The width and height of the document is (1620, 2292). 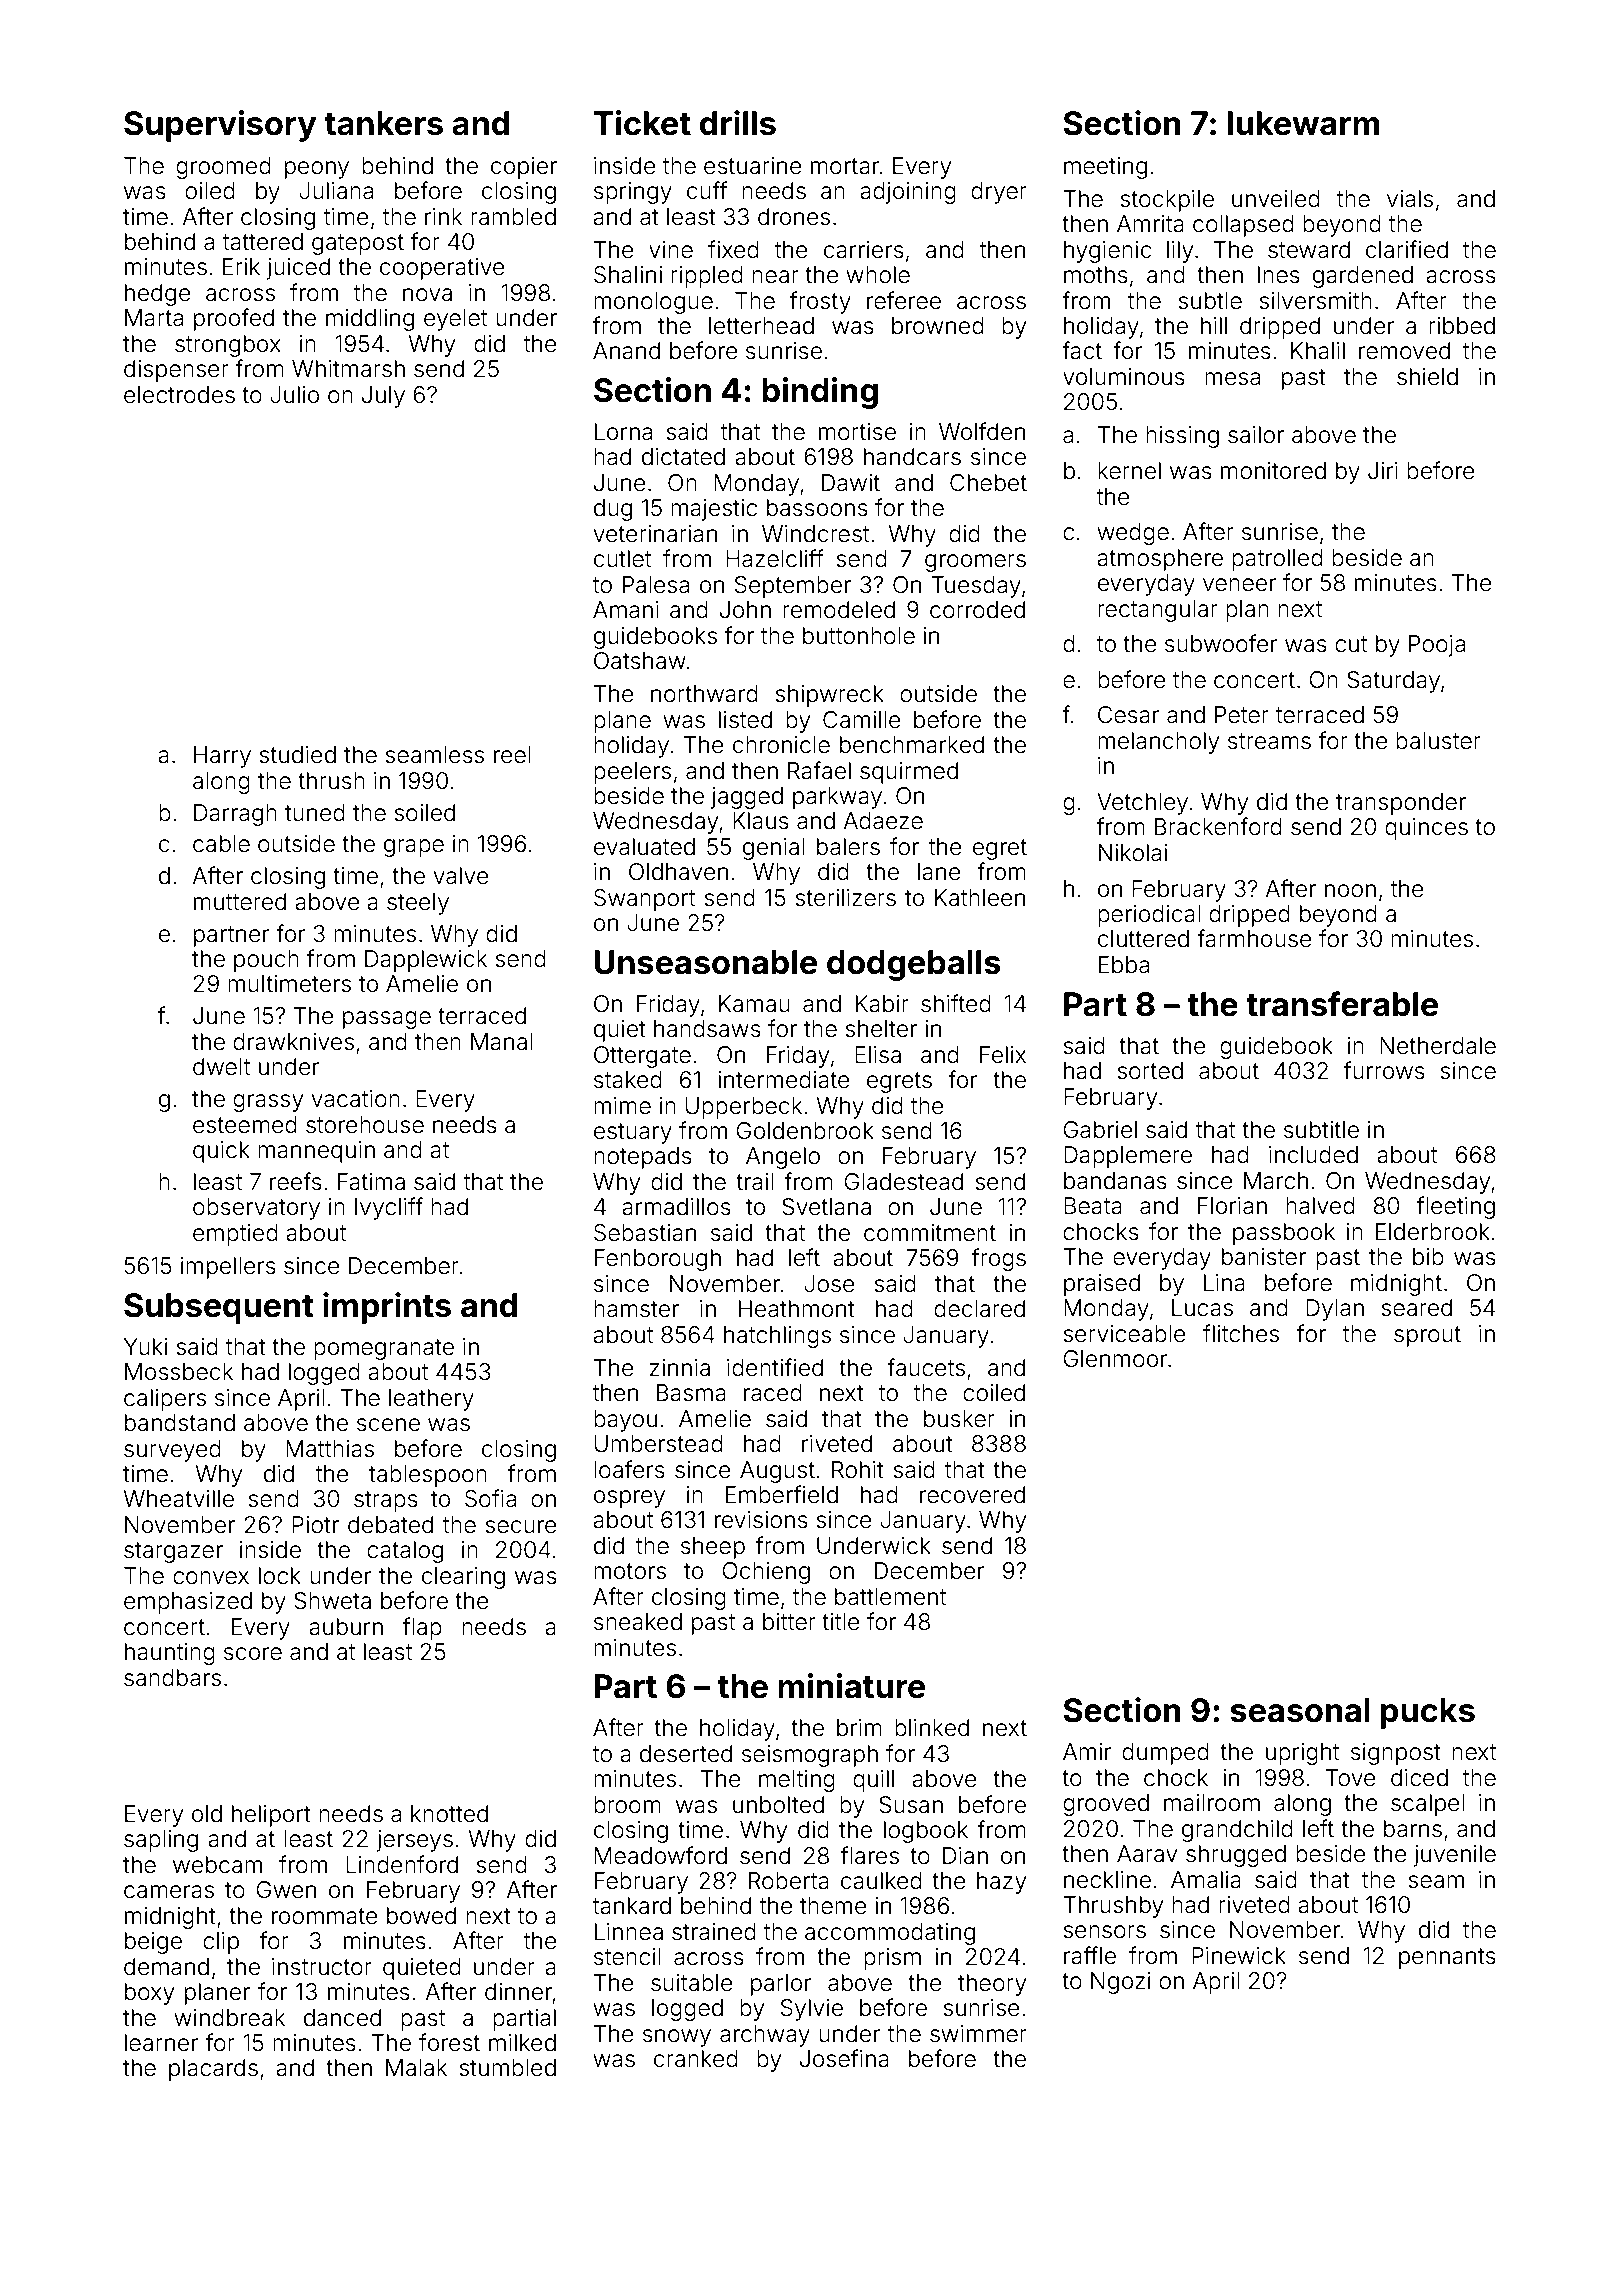 I want to click on patrolled, so click(x=1277, y=560).
